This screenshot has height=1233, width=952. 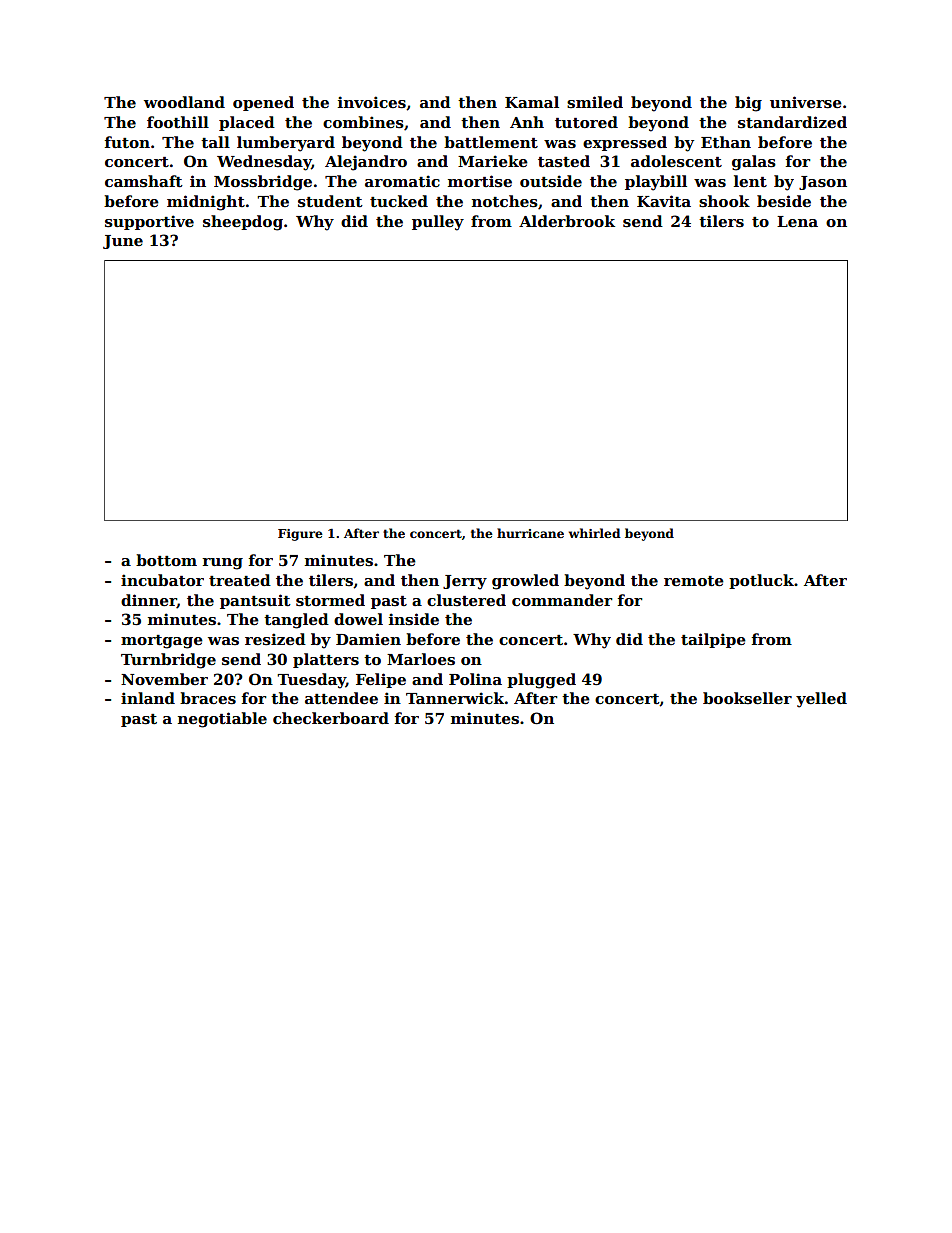 What do you see at coordinates (222, 720) in the screenshot?
I see `negotiable` at bounding box center [222, 720].
